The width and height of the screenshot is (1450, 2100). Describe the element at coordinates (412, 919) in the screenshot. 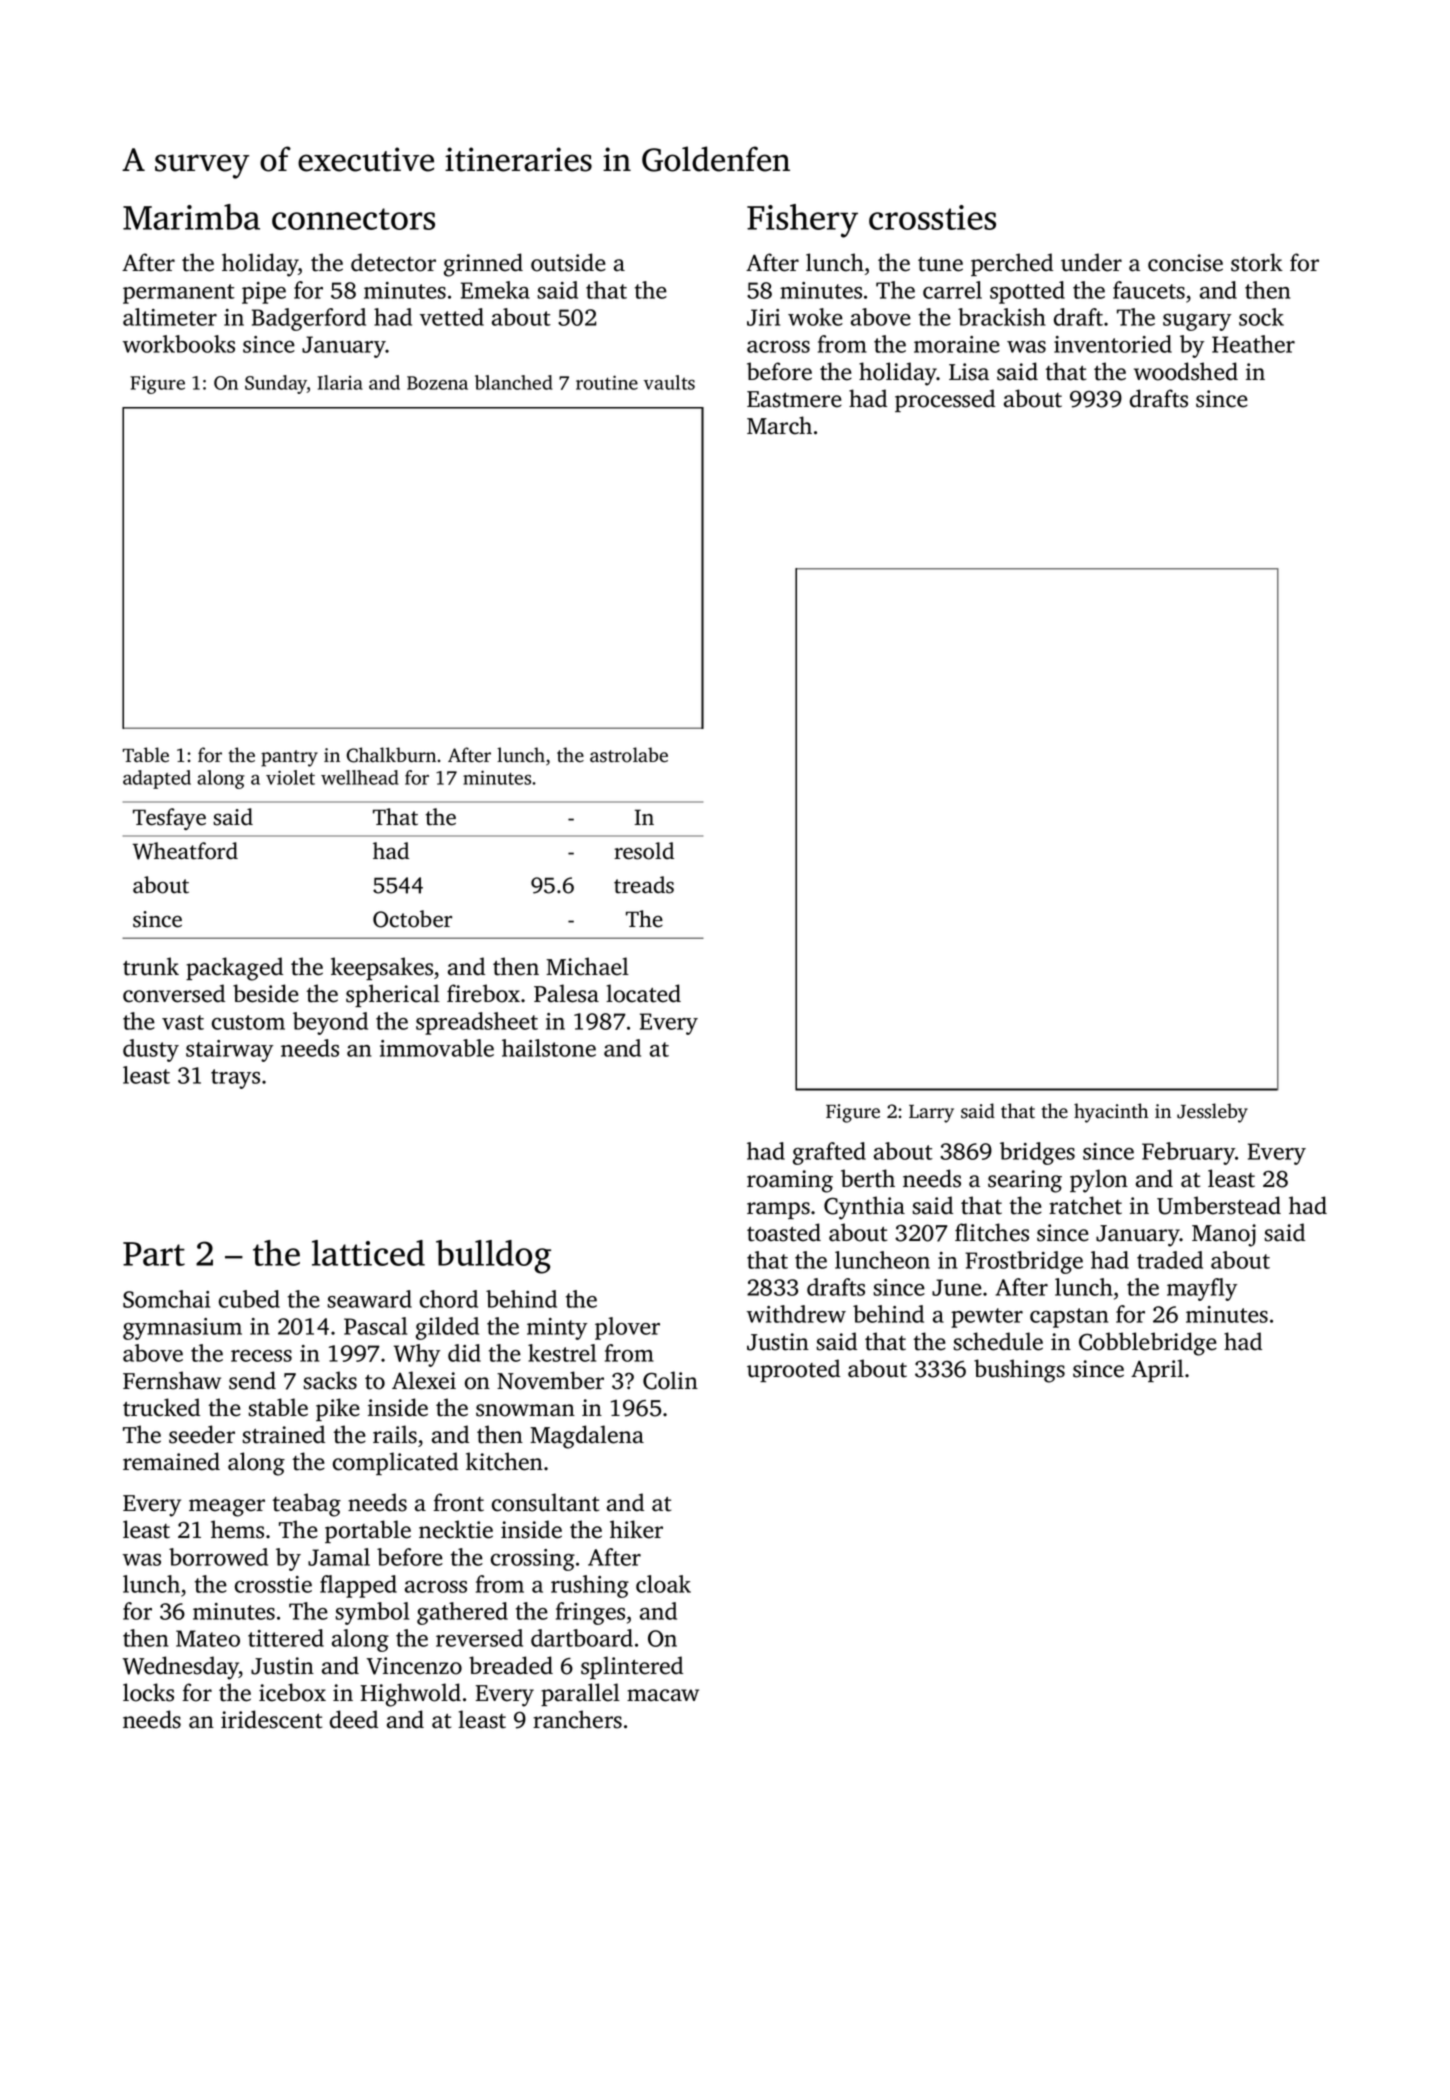

I see `October` at that location.
